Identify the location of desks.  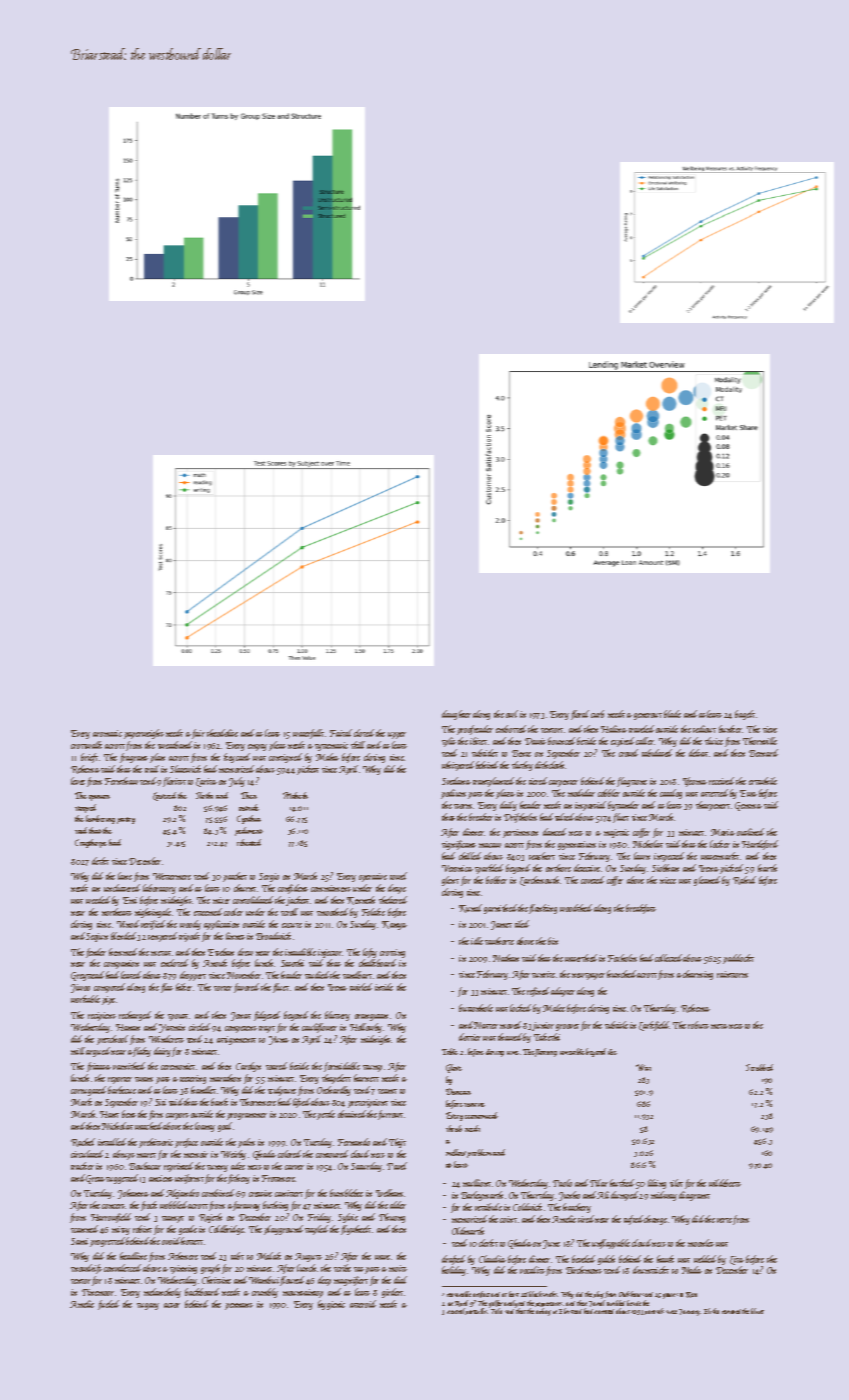
(100, 861).
